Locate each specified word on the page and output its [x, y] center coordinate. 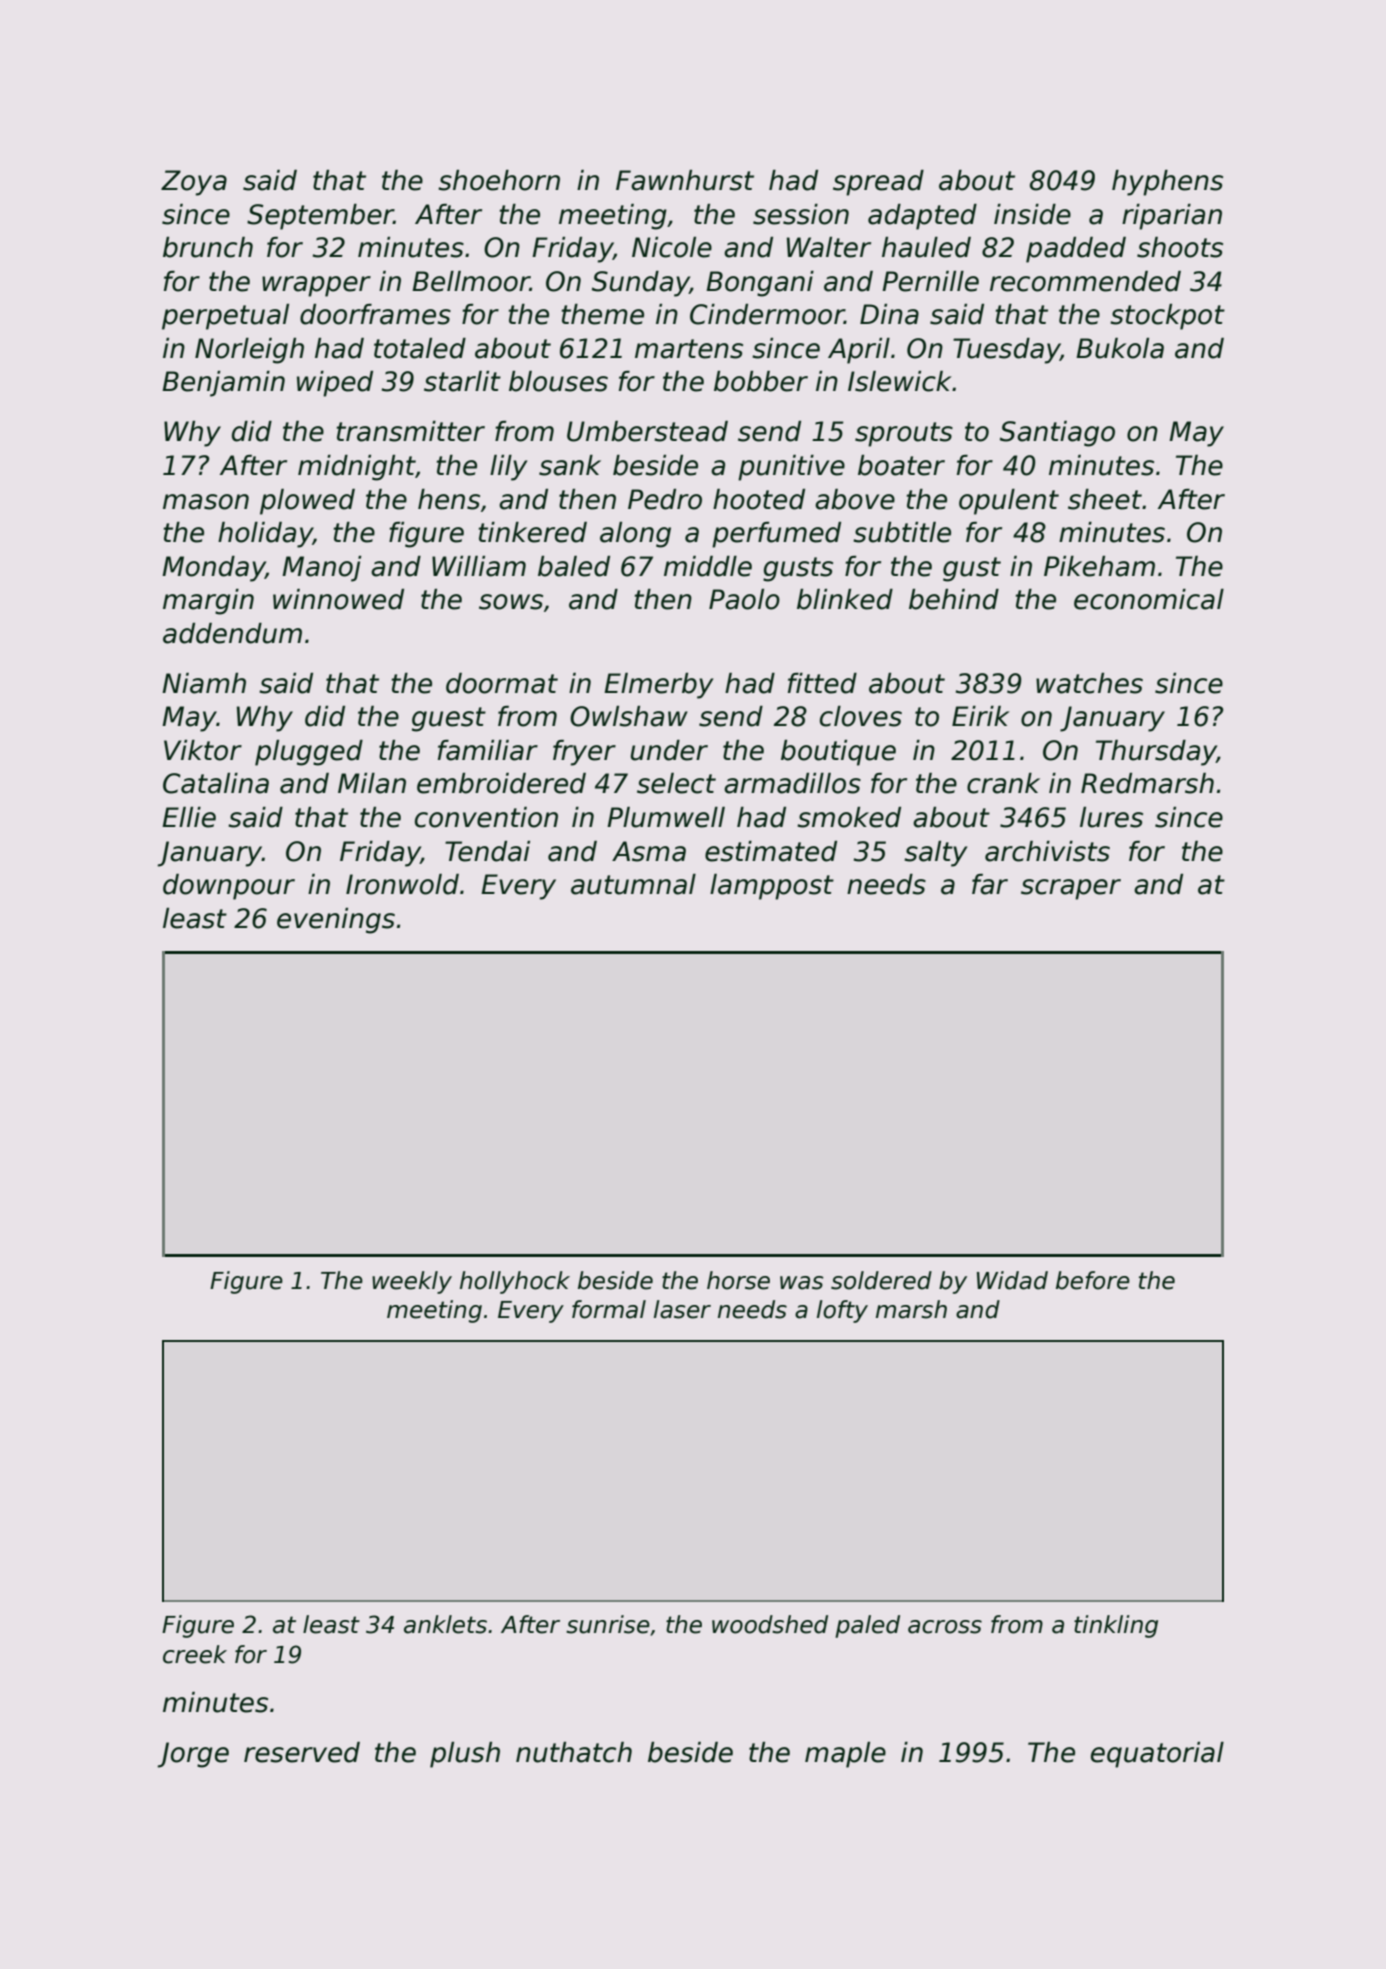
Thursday [1156, 753]
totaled [420, 348]
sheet [1105, 499]
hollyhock [515, 1282]
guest [449, 719]
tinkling [1116, 1626]
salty [935, 854]
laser [682, 1309]
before [1093, 1280]
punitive [791, 468]
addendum [232, 633]
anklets [445, 1624]
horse [738, 1280]
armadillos [792, 783]
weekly [412, 1282]
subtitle [902, 532]
